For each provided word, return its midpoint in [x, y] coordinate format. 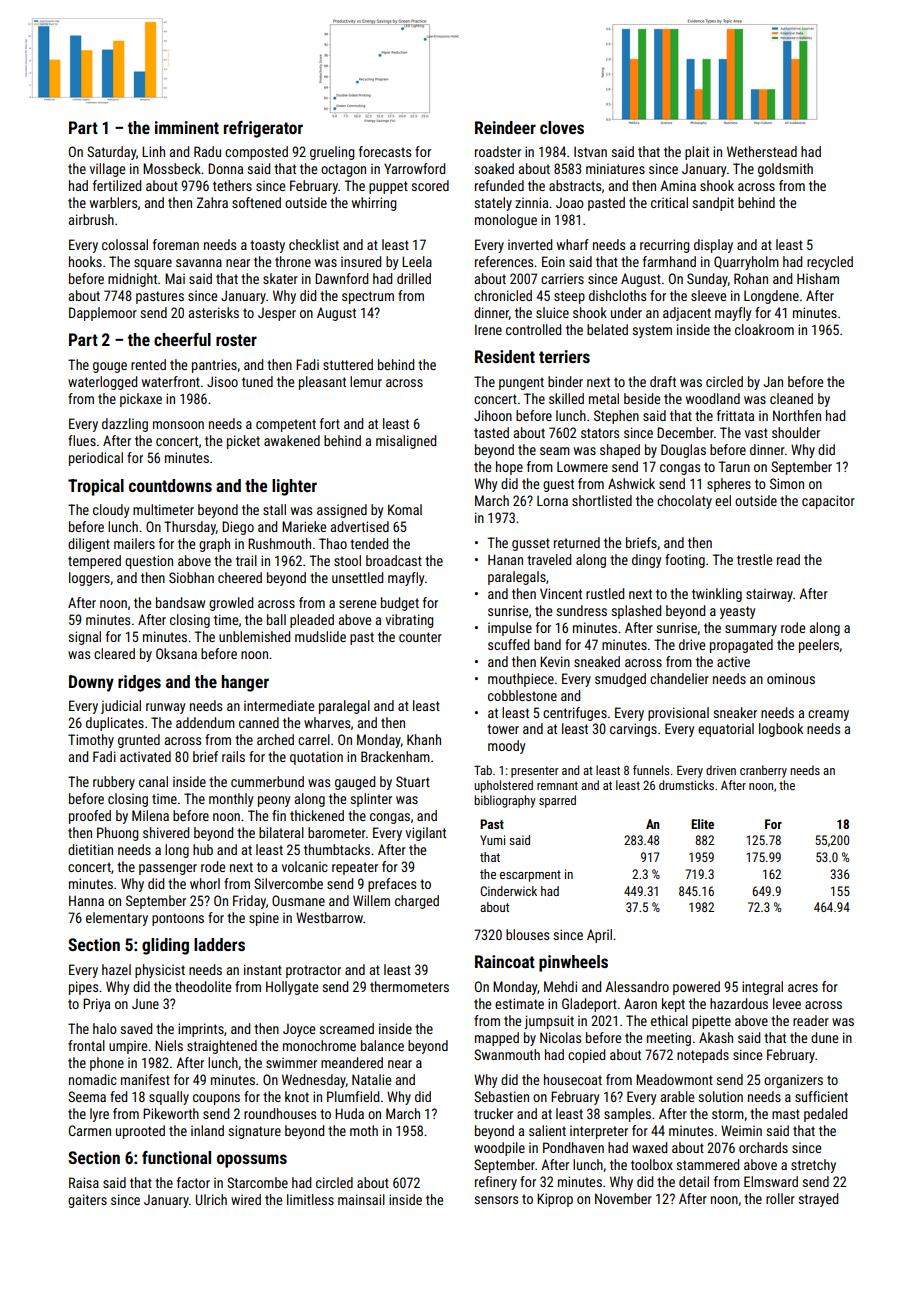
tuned [257, 381]
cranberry [763, 771]
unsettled [357, 577]
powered [696, 988]
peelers [819, 646]
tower [503, 729]
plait [697, 153]
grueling [332, 153]
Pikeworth [171, 1113]
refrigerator [263, 129]
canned [259, 722]
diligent [89, 545]
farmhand [669, 261]
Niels [169, 1045]
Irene [488, 329]
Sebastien [501, 1096]
